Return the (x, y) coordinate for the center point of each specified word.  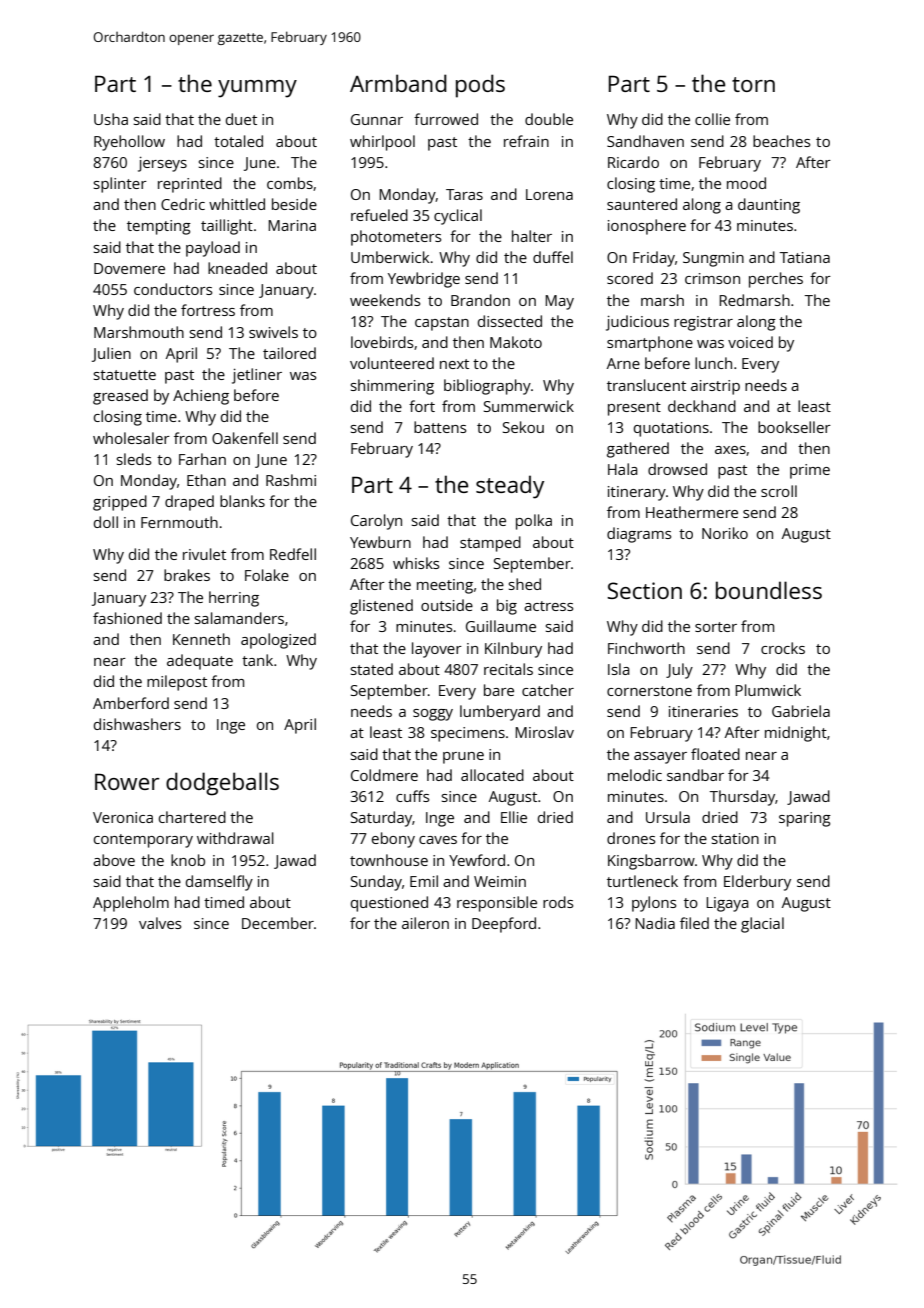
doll (106, 522)
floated (715, 754)
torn (753, 84)
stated (372, 669)
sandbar (695, 775)
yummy (257, 89)
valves (160, 923)
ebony (393, 840)
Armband (398, 83)
